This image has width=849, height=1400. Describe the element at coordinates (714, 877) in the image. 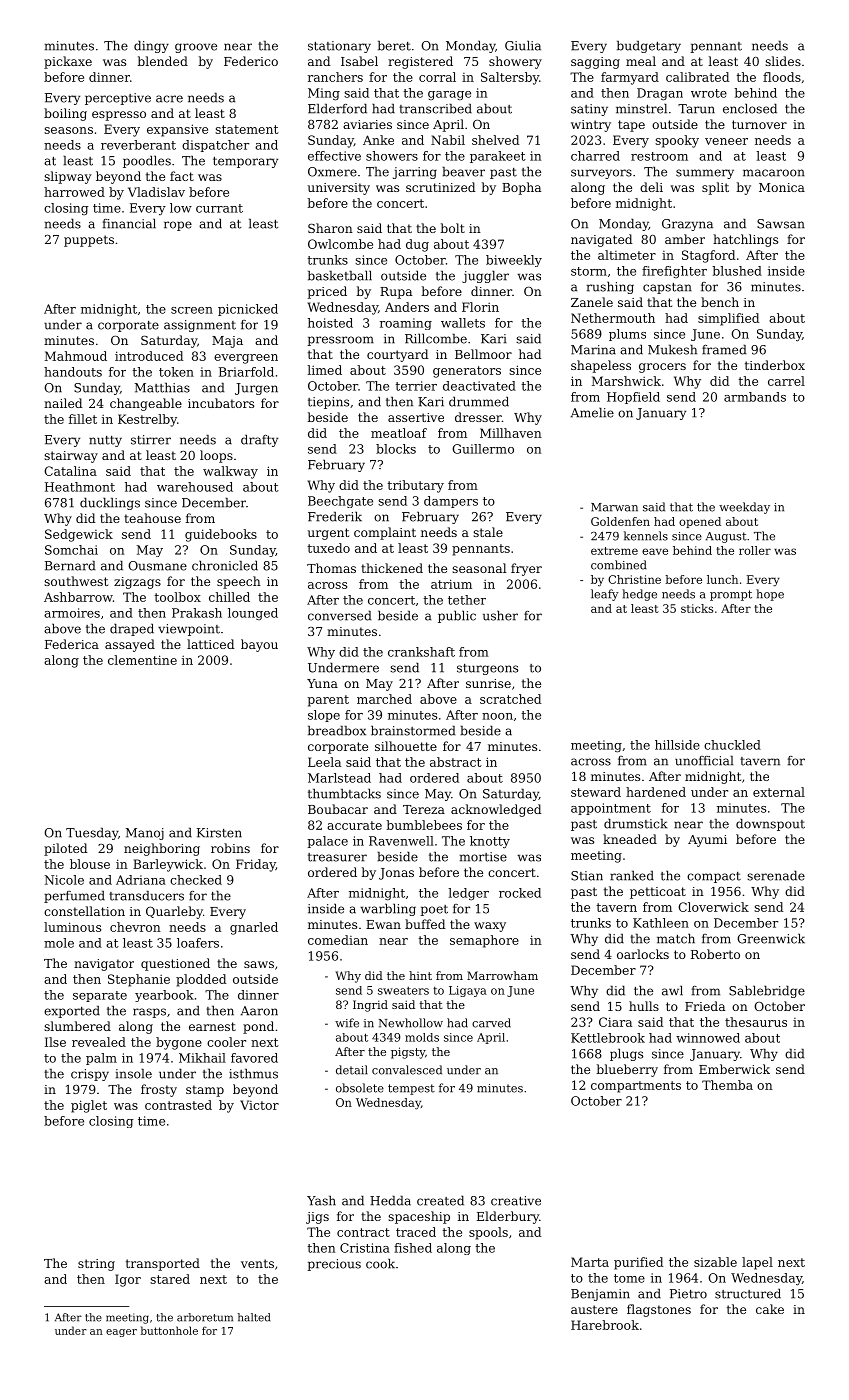

I see `compact` at that location.
